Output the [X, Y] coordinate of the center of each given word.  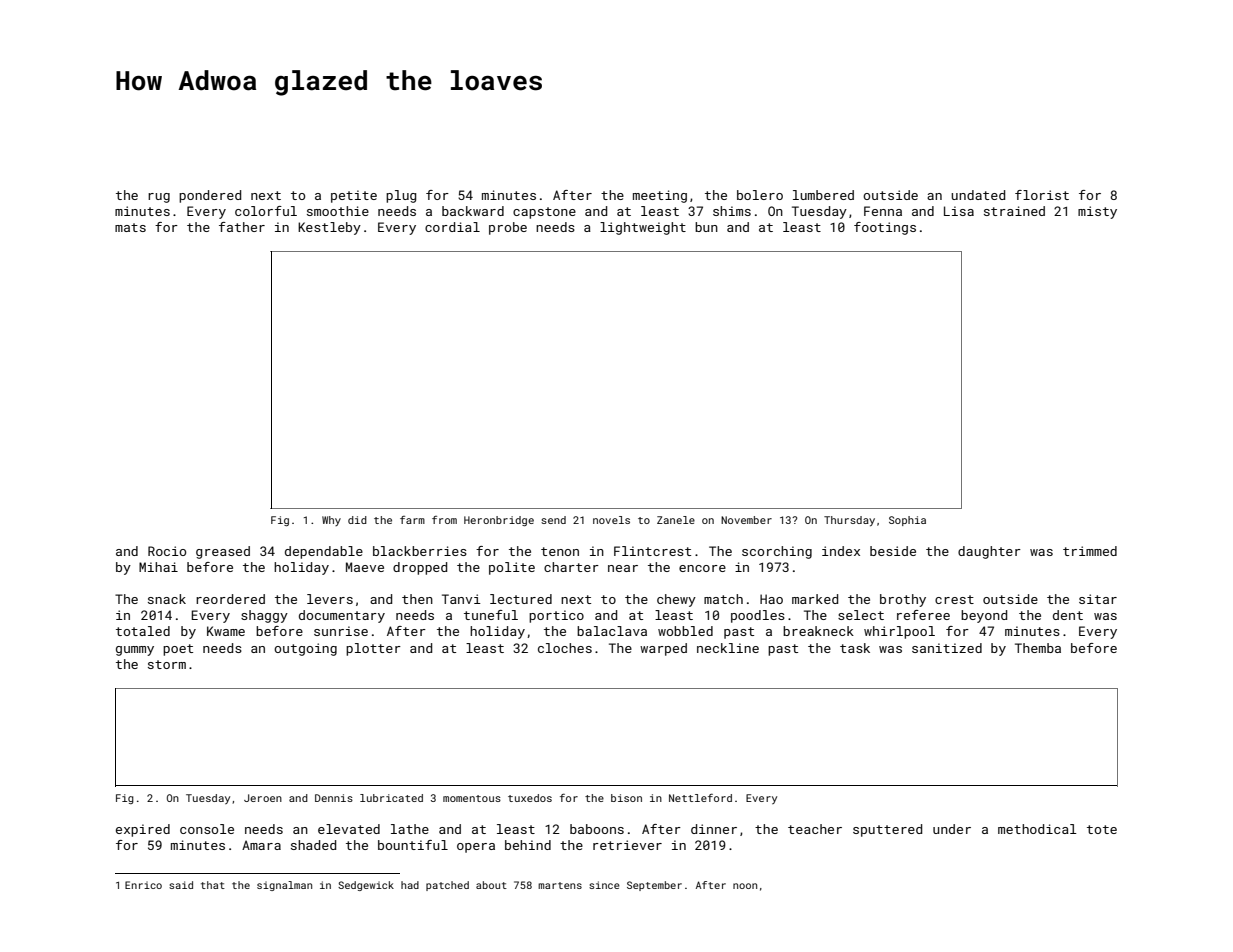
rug [159, 198]
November [746, 520]
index [841, 551]
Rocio [167, 551]
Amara [261, 845]
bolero [760, 195]
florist [1042, 195]
